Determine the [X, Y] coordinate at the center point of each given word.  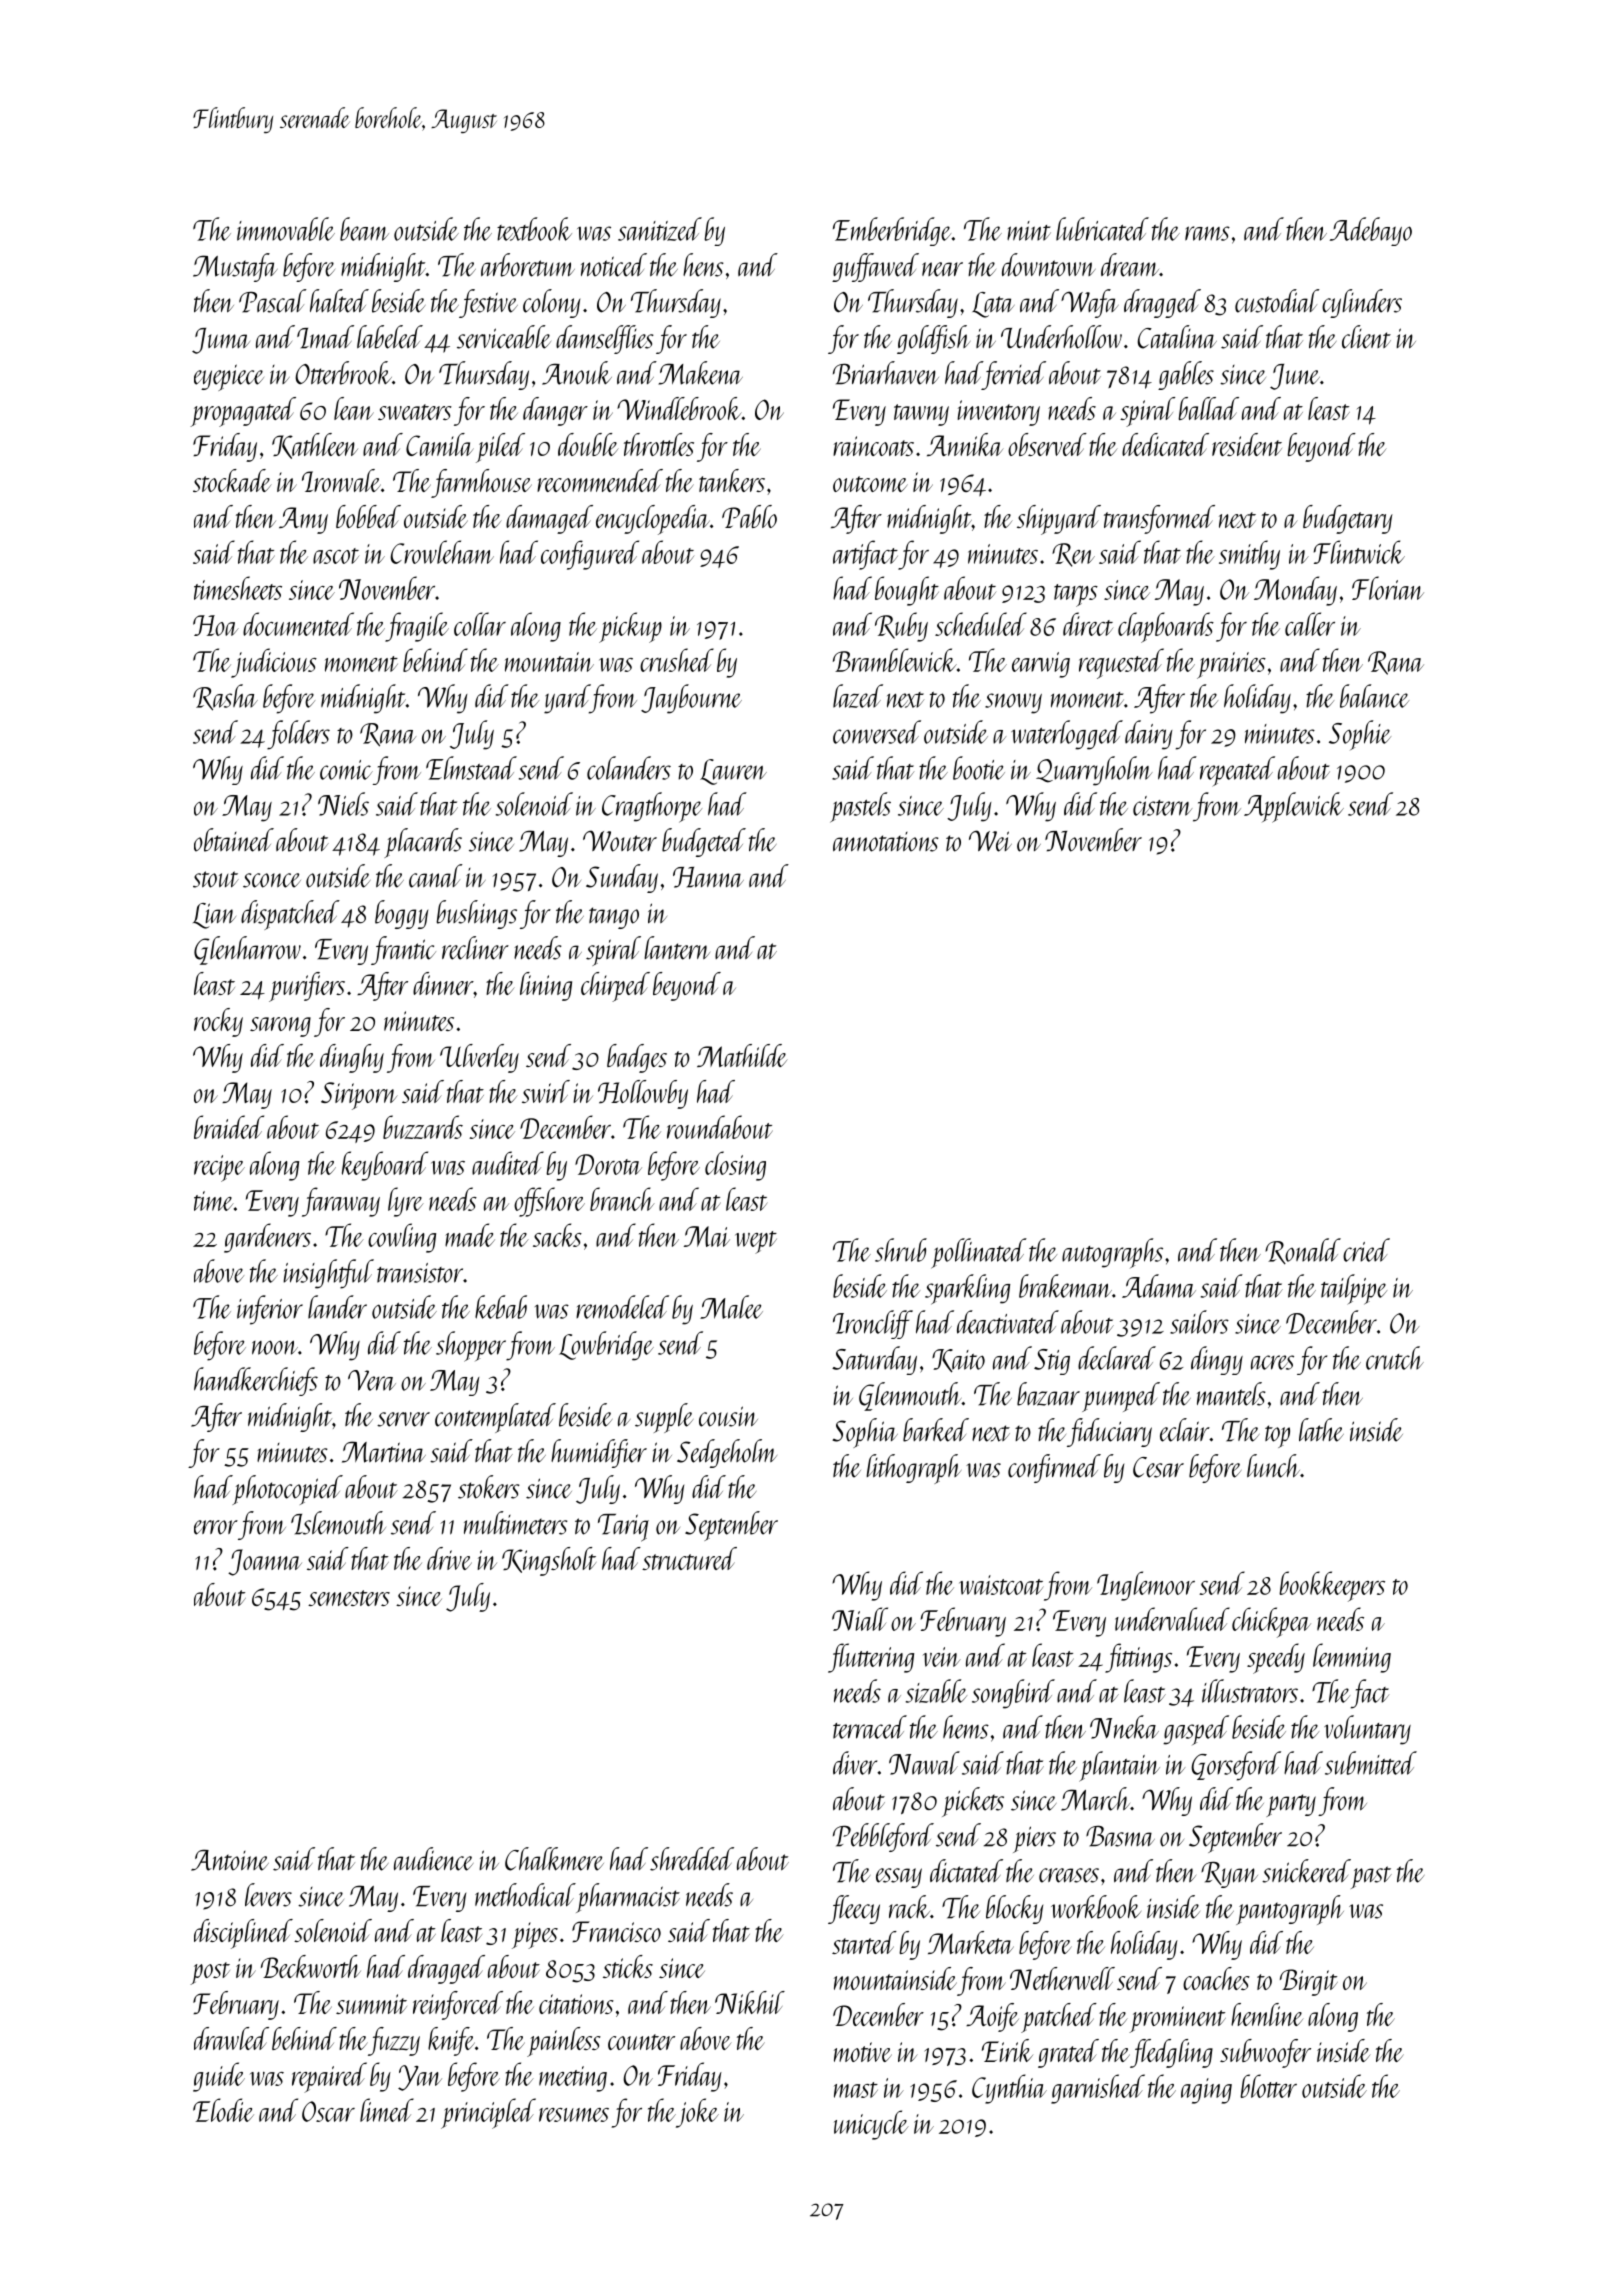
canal [435, 876]
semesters [349, 1598]
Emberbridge [892, 231]
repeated [1237, 771]
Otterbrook [343, 373]
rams [1207, 233]
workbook [1096, 1907]
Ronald [1303, 1251]
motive [863, 2052]
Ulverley [479, 1058]
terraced [870, 1727]
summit [371, 2004]
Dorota [608, 1164]
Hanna [708, 877]
